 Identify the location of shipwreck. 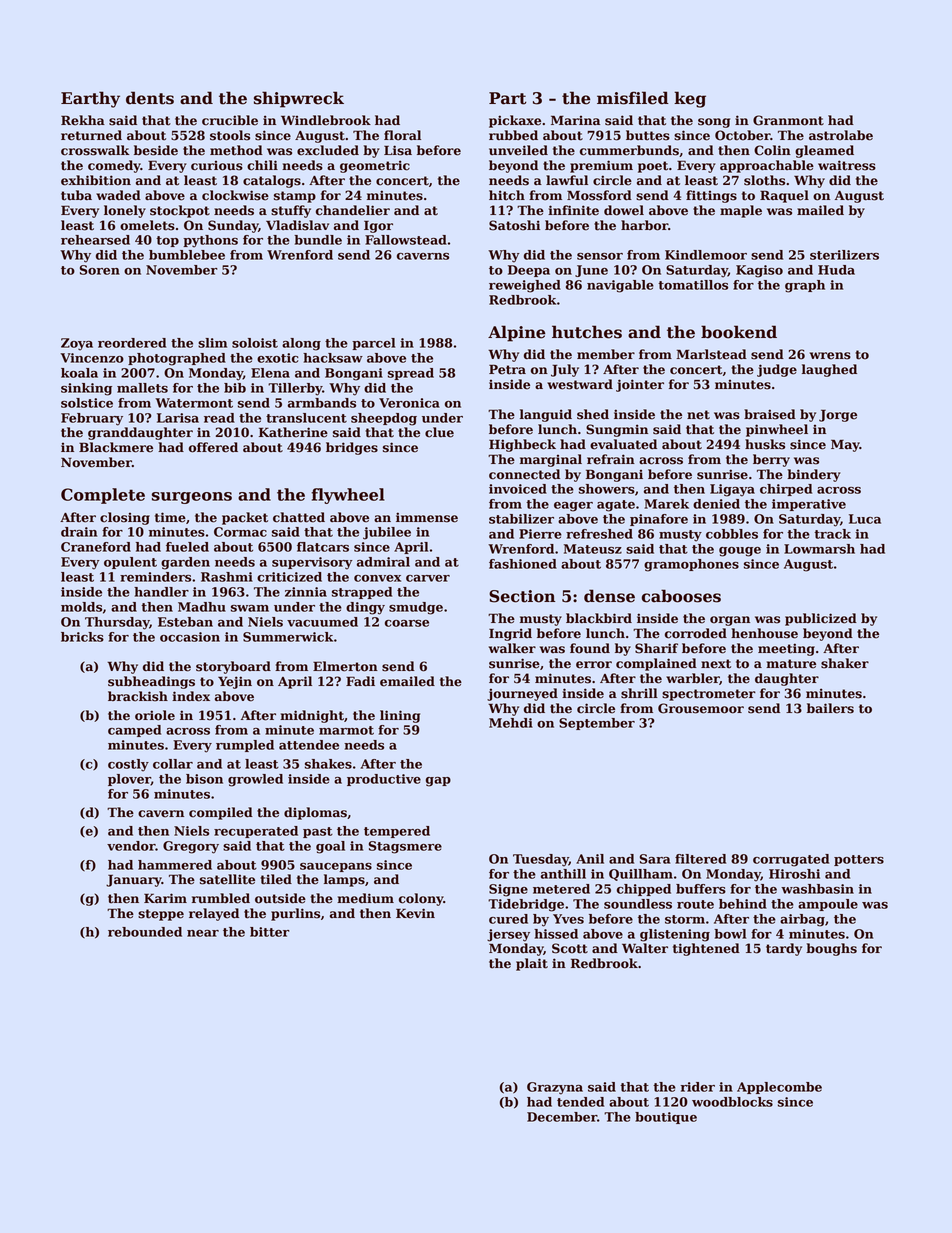
(299, 99).
